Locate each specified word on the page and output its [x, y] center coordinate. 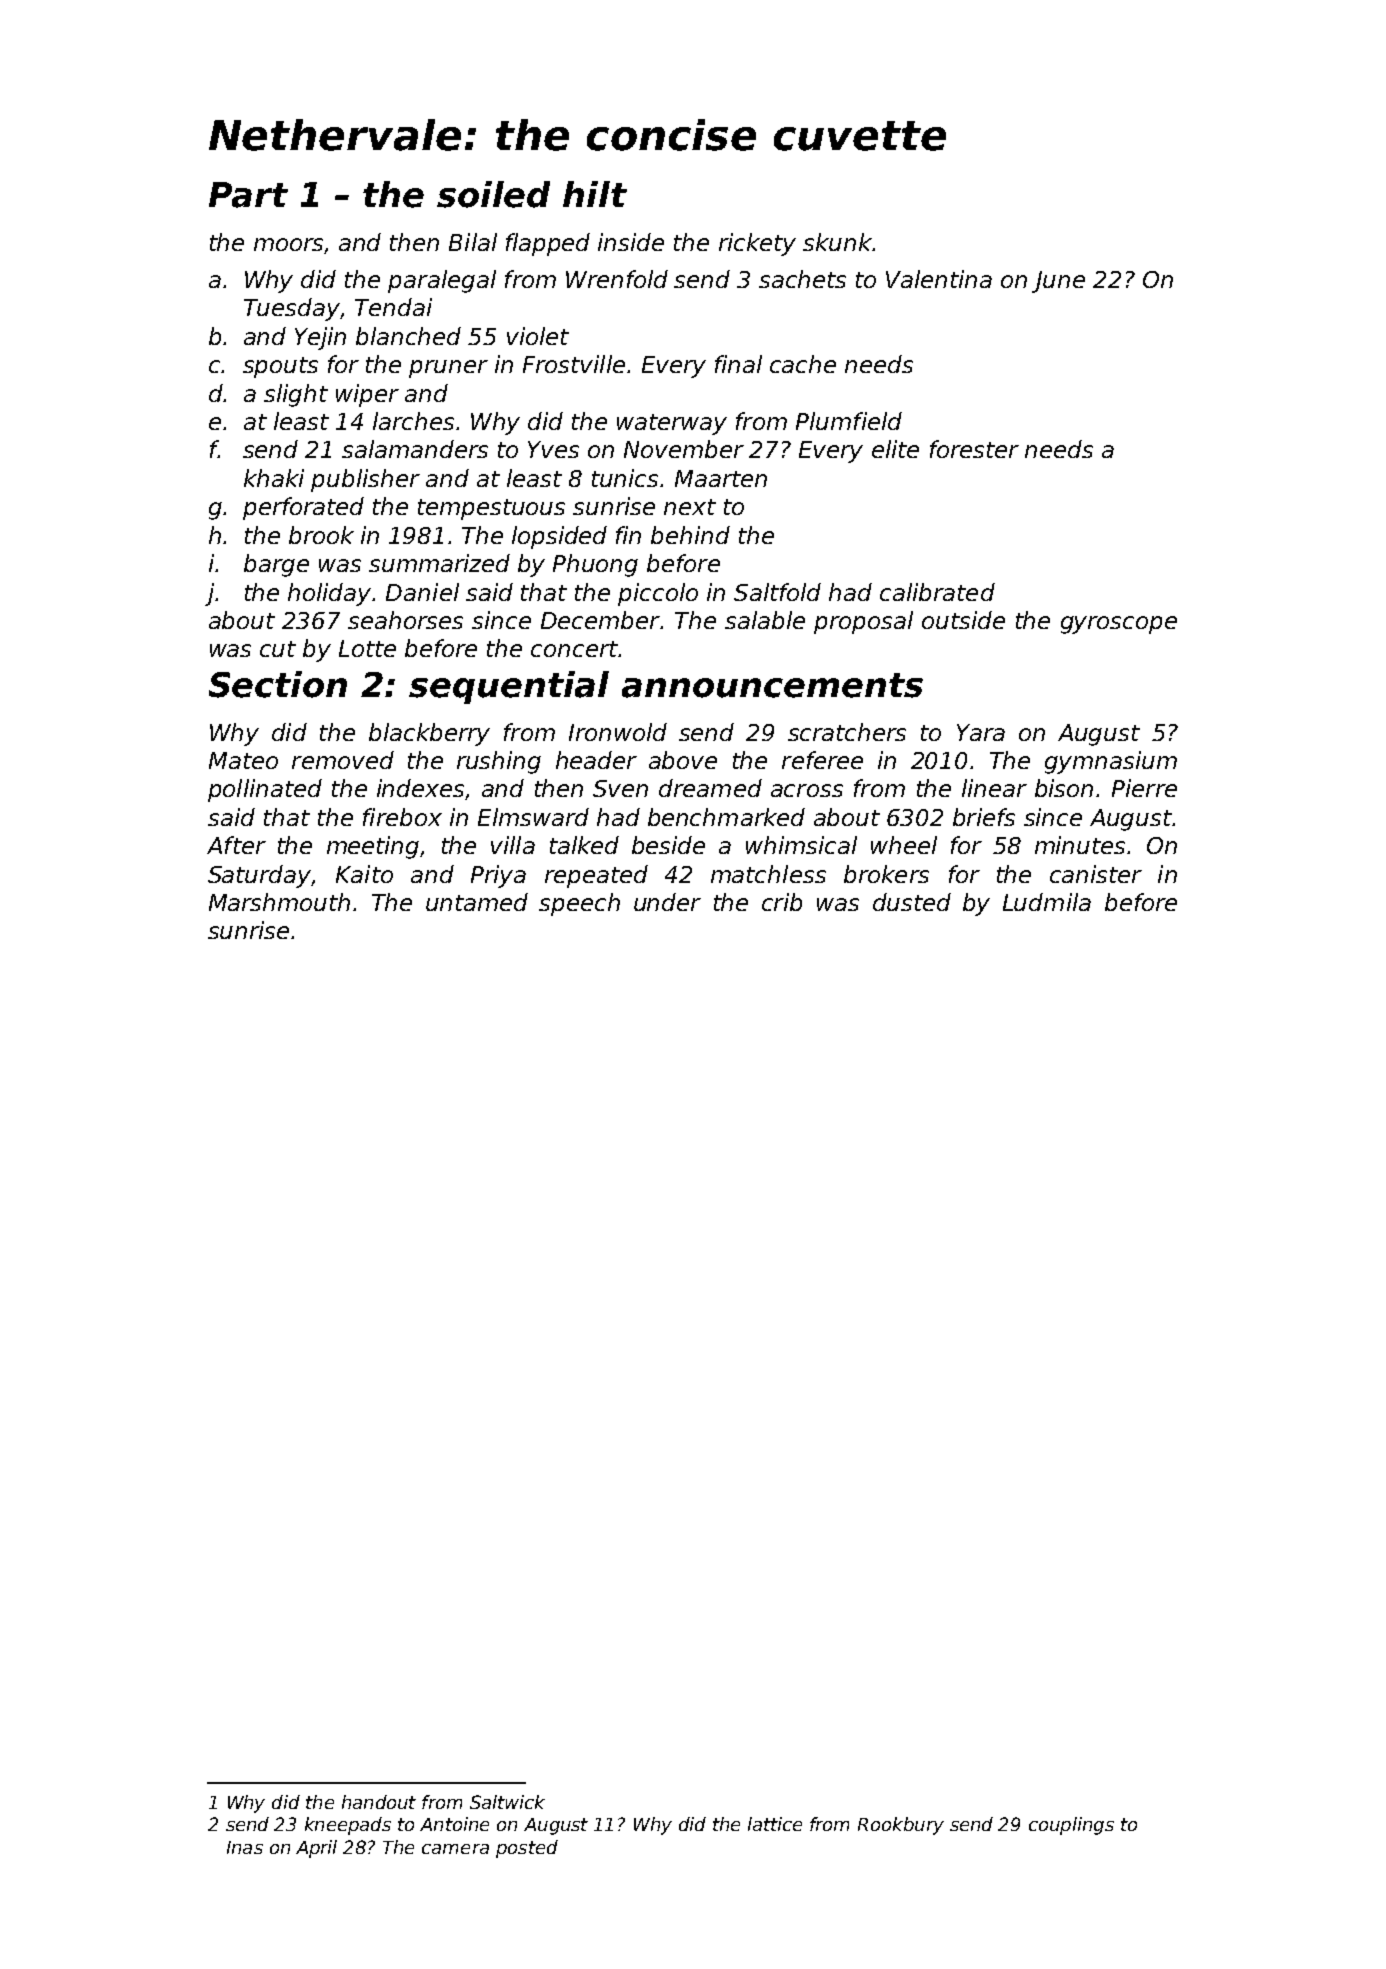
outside [963, 620]
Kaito [364, 874]
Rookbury [901, 1826]
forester [974, 449]
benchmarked [726, 817]
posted [527, 1849]
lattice [775, 1824]
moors [288, 244]
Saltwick [507, 1802]
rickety [757, 244]
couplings [1071, 1826]
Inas [245, 1847]
